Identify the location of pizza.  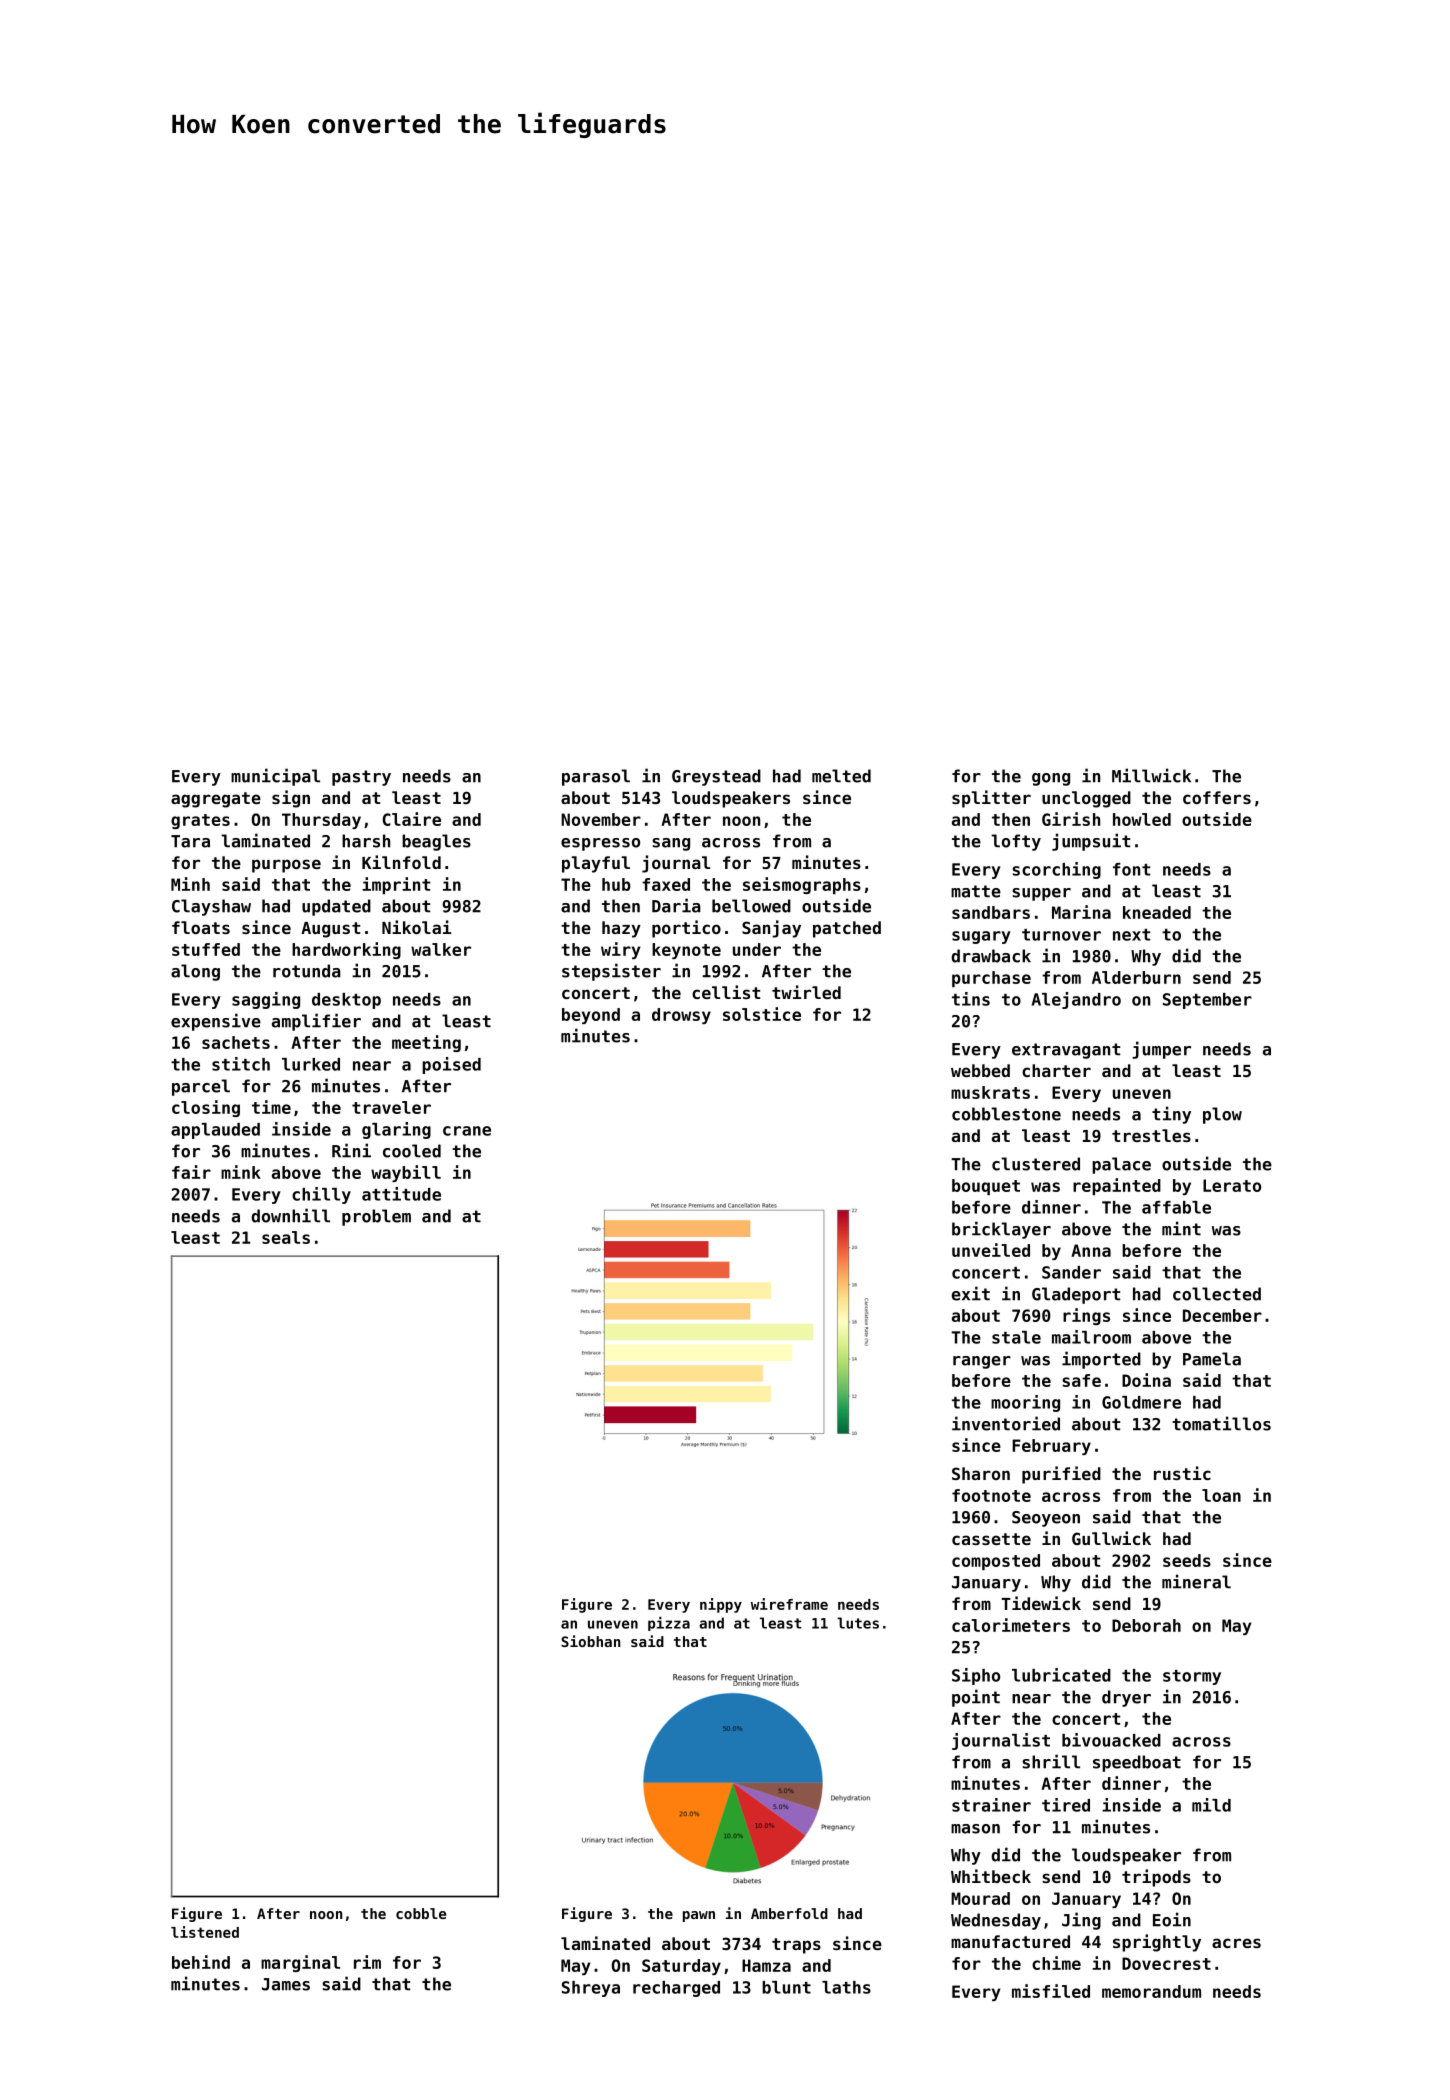
(669, 1624).
